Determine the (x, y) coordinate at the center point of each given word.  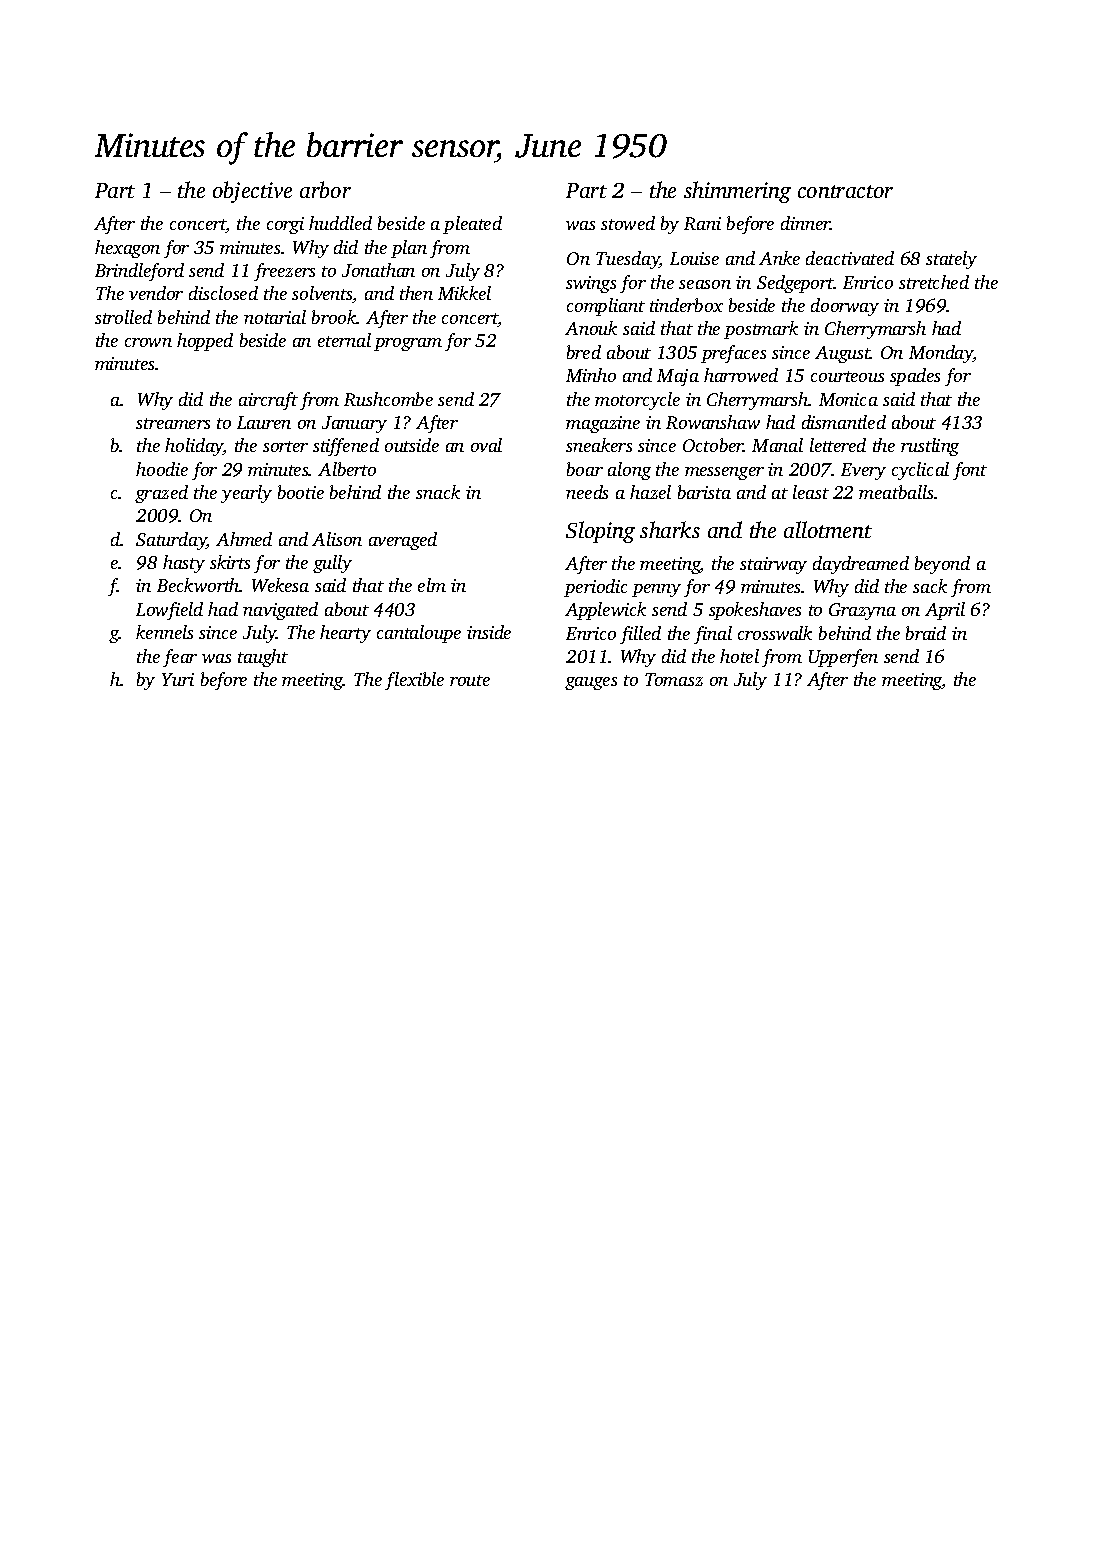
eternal (344, 340)
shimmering (737, 192)
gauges (591, 683)
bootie (301, 492)
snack (438, 492)
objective (252, 192)
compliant (606, 307)
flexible (414, 681)
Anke (779, 258)
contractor (845, 191)
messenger (724, 473)
